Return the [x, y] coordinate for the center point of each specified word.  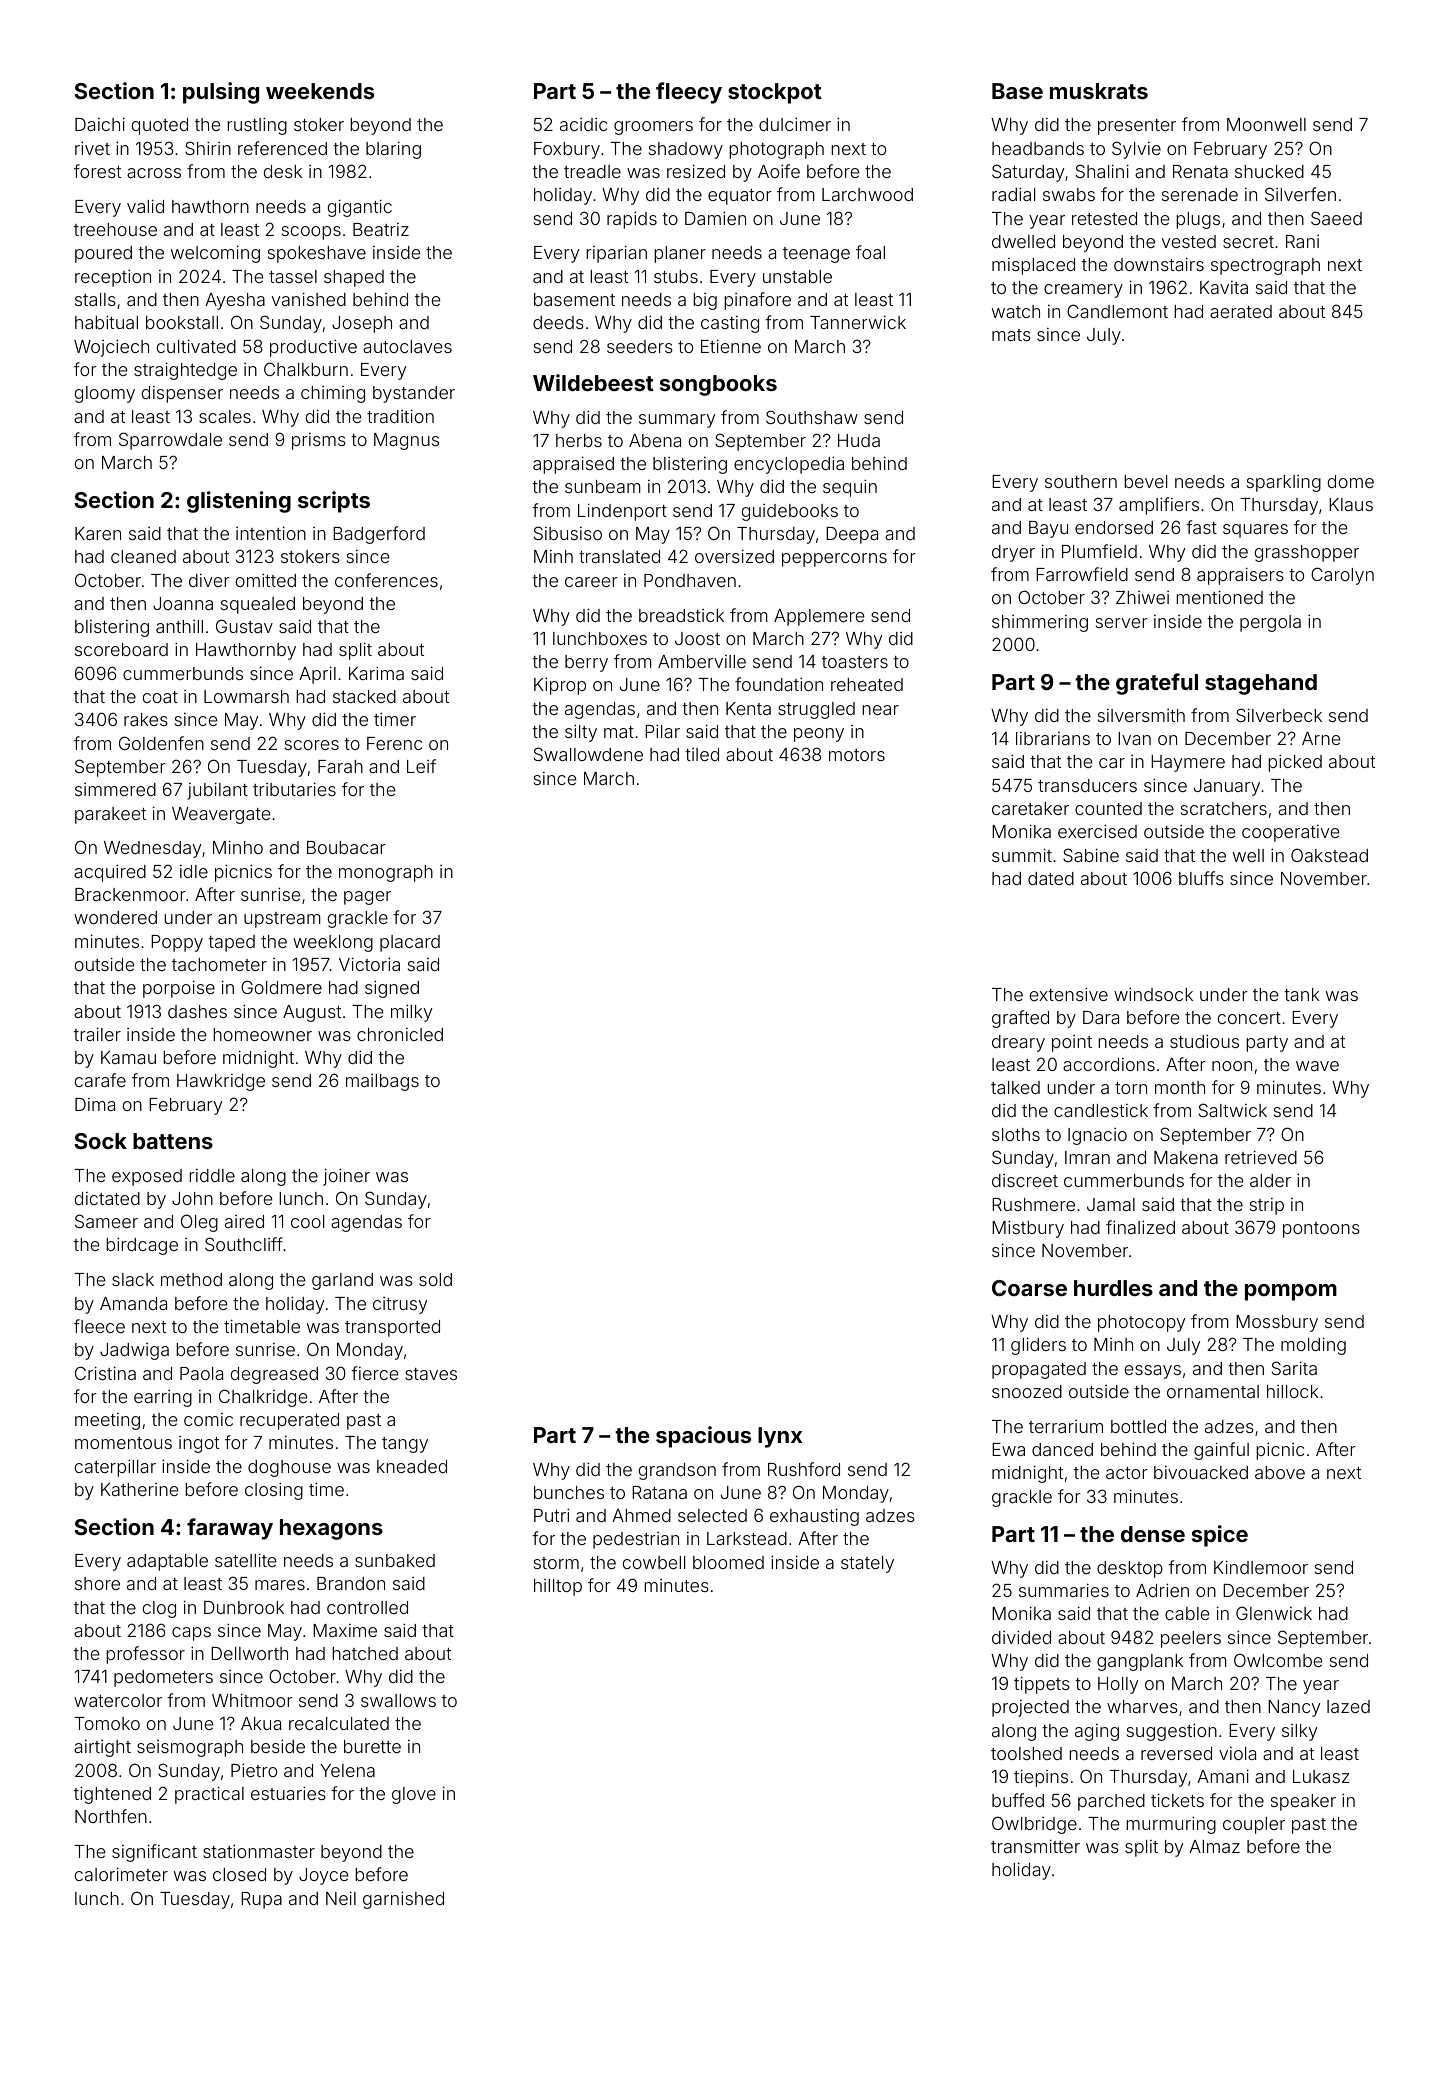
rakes [146, 719]
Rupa [261, 1900]
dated [1051, 878]
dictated [107, 1198]
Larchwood [867, 194]
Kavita [1224, 287]
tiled [702, 754]
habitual [106, 322]
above [1280, 1472]
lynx [780, 1437]
